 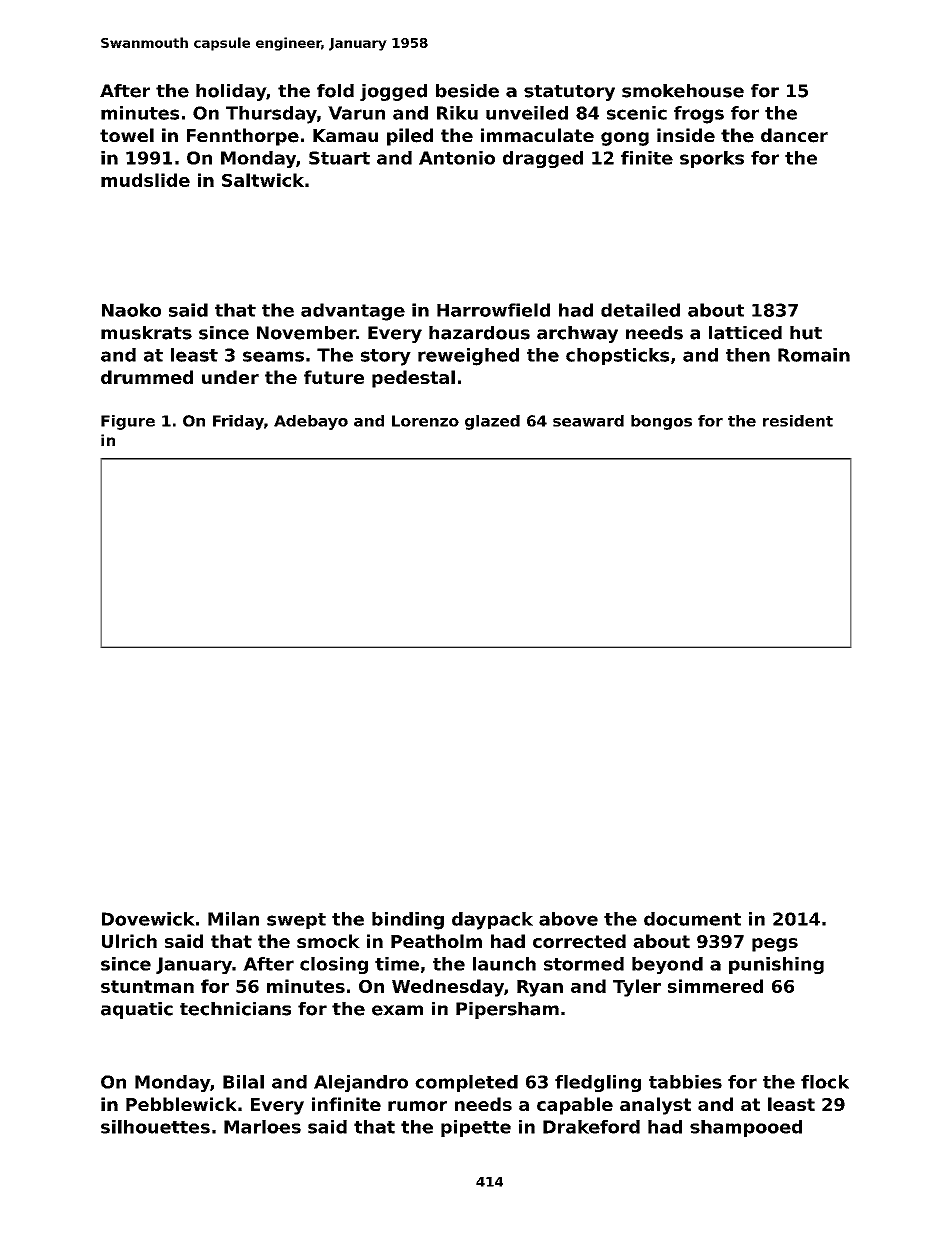 What do you see at coordinates (712, 159) in the screenshot?
I see `sporks` at bounding box center [712, 159].
